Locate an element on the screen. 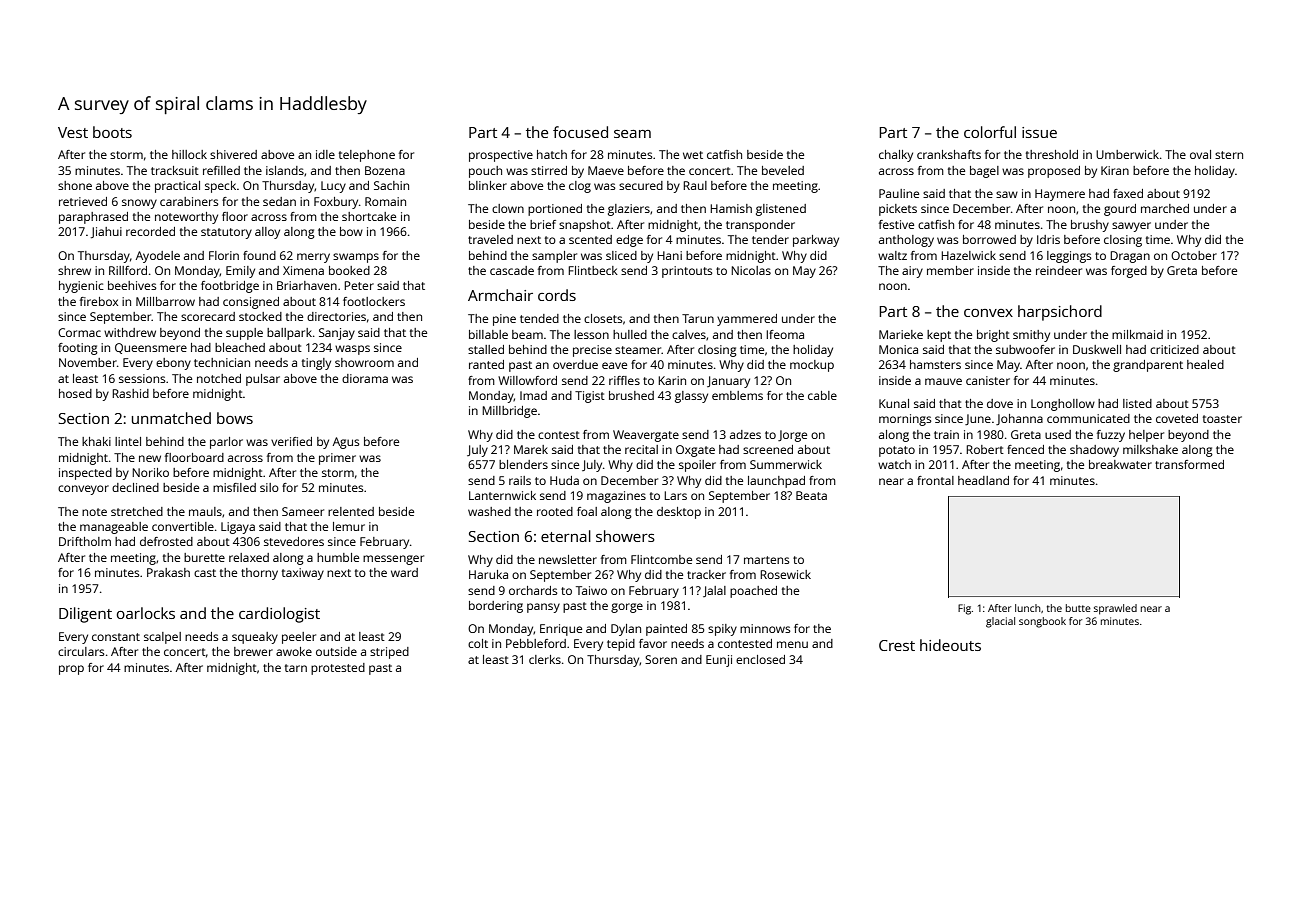 The image size is (1308, 924). subwoofer is located at coordinates (1025, 349).
